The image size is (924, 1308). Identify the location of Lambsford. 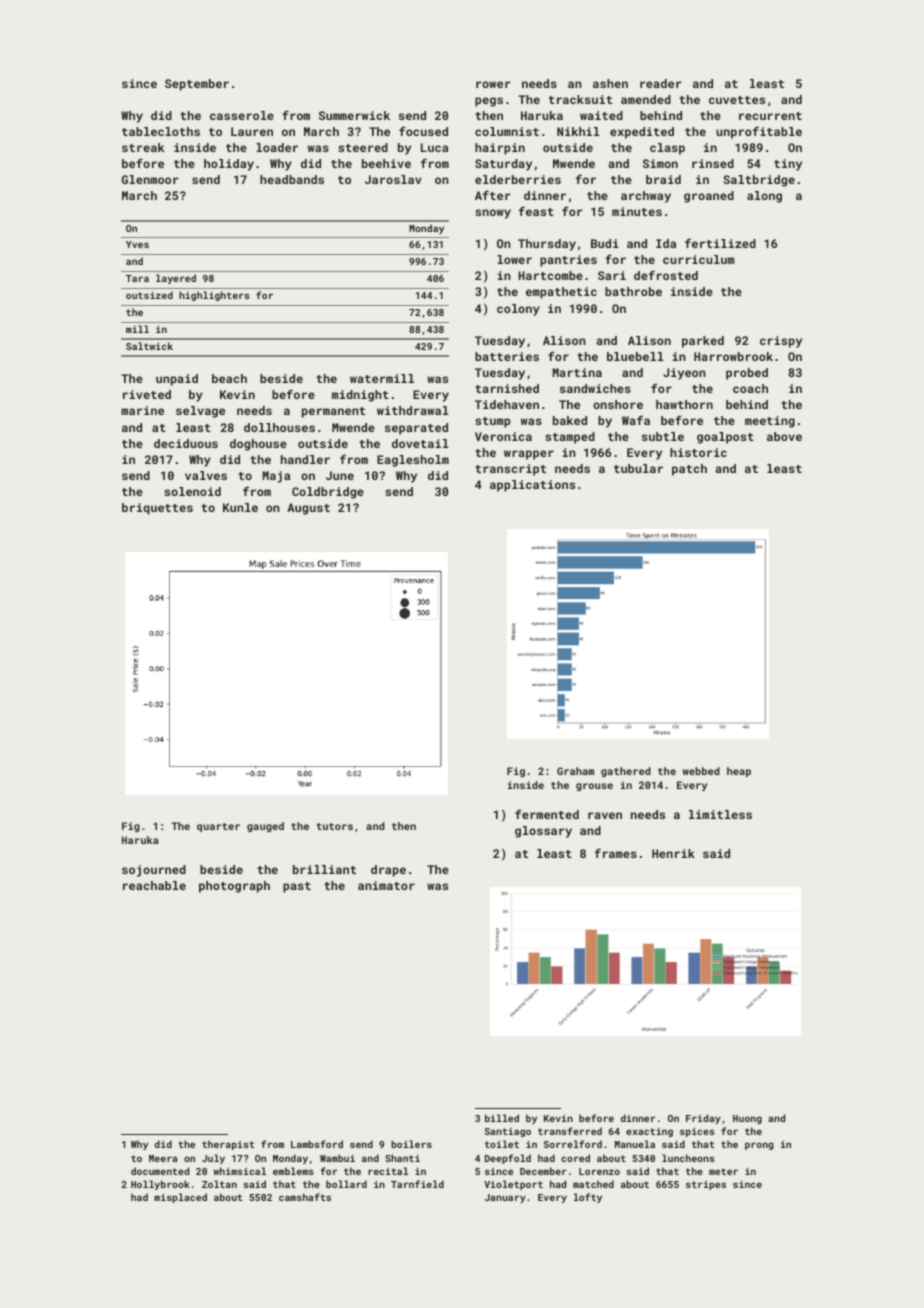
(317, 1144).
